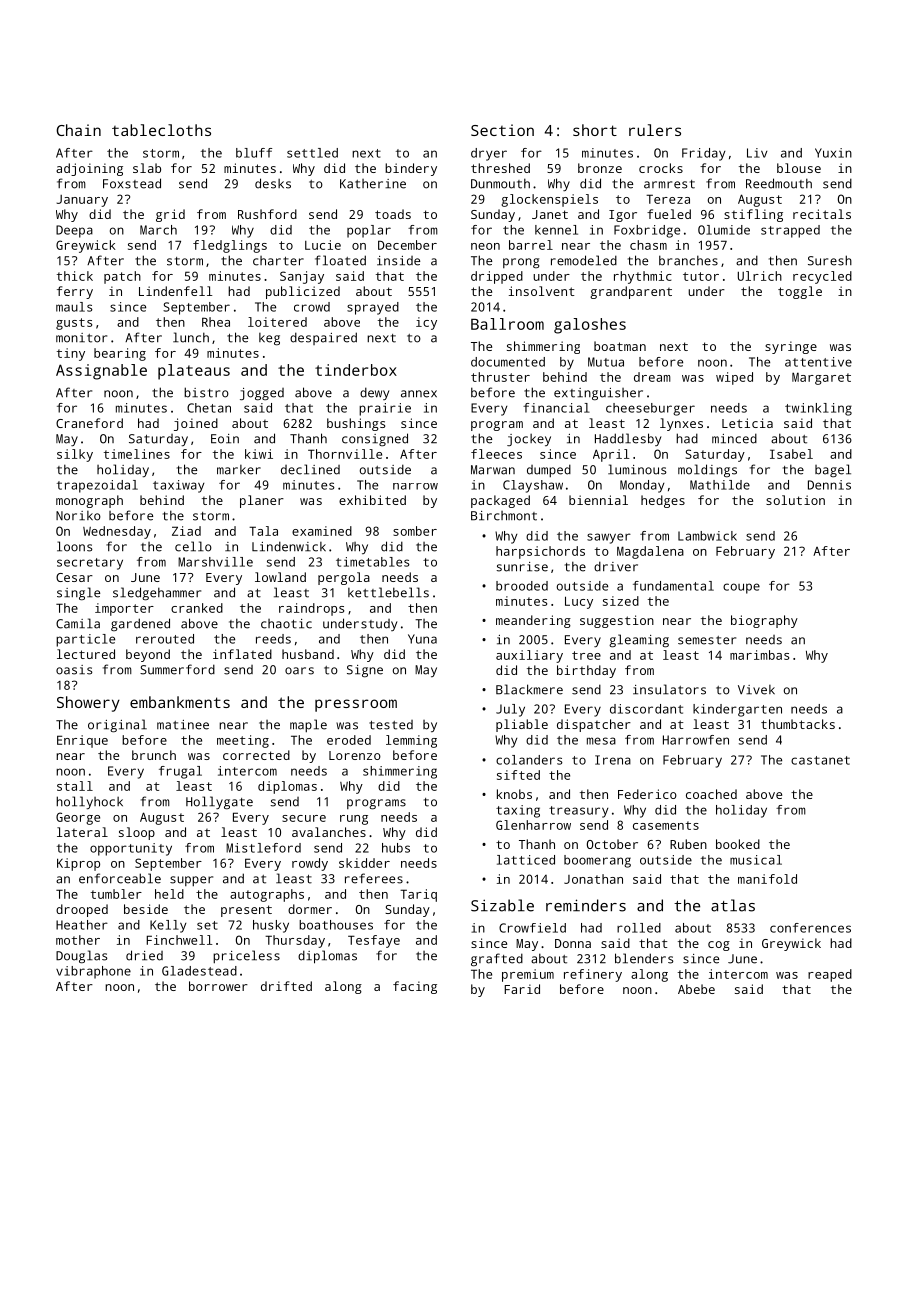  What do you see at coordinates (830, 260) in the document?
I see `Suresh` at bounding box center [830, 260].
